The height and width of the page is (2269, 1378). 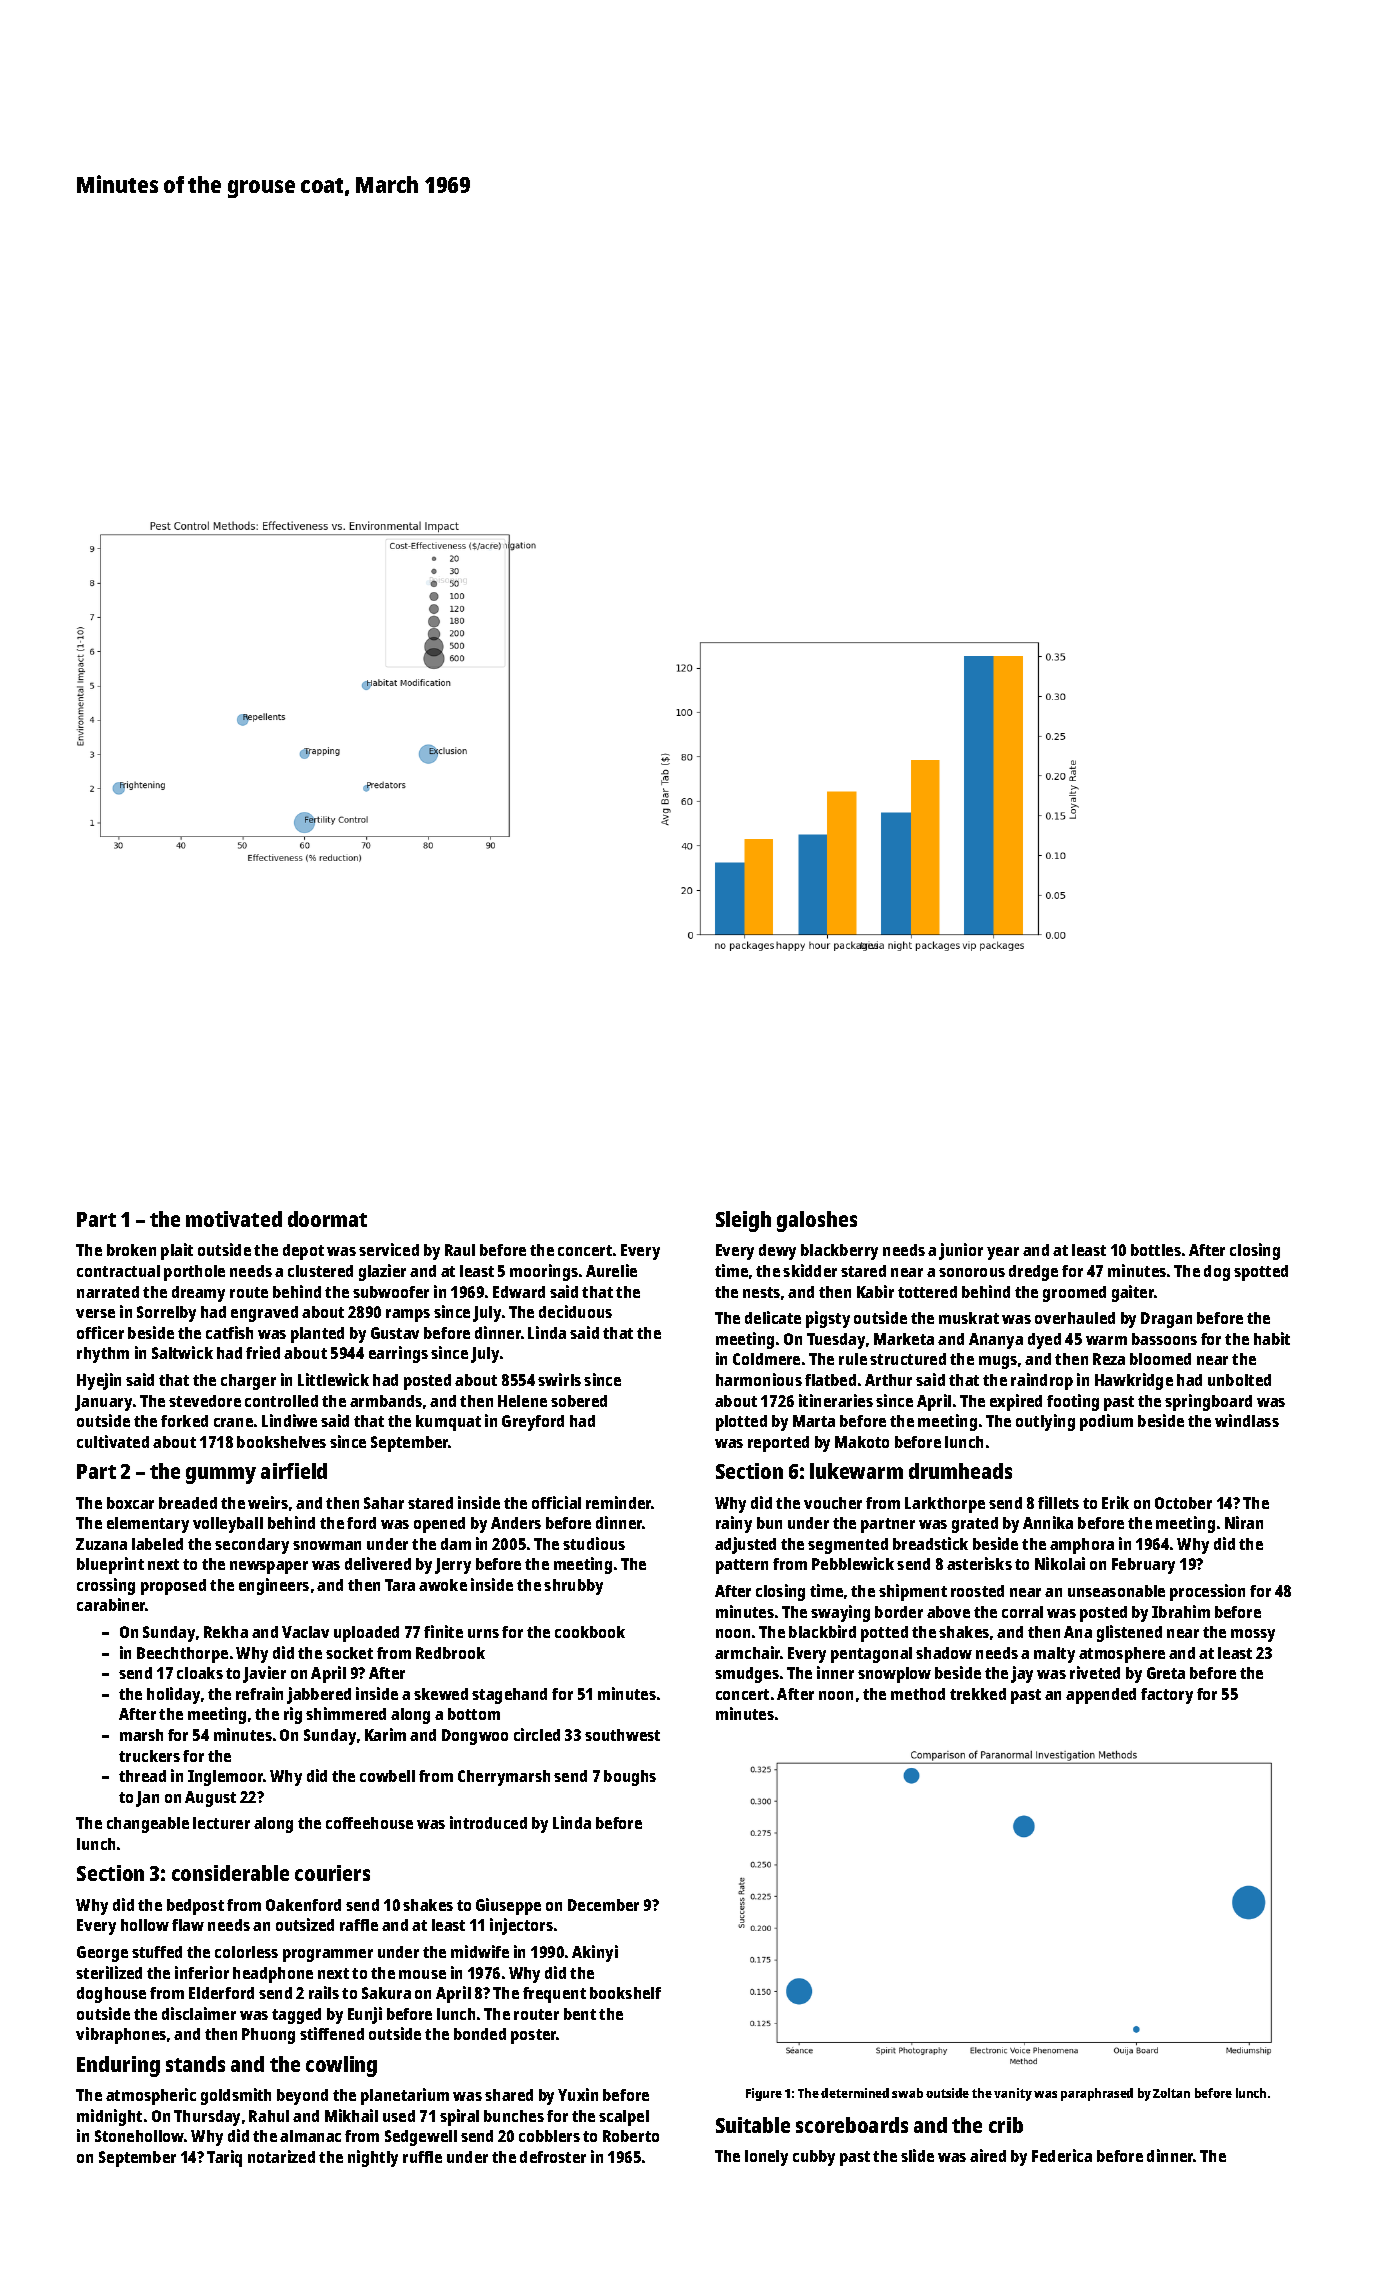 I want to click on boughs, so click(x=630, y=1778).
